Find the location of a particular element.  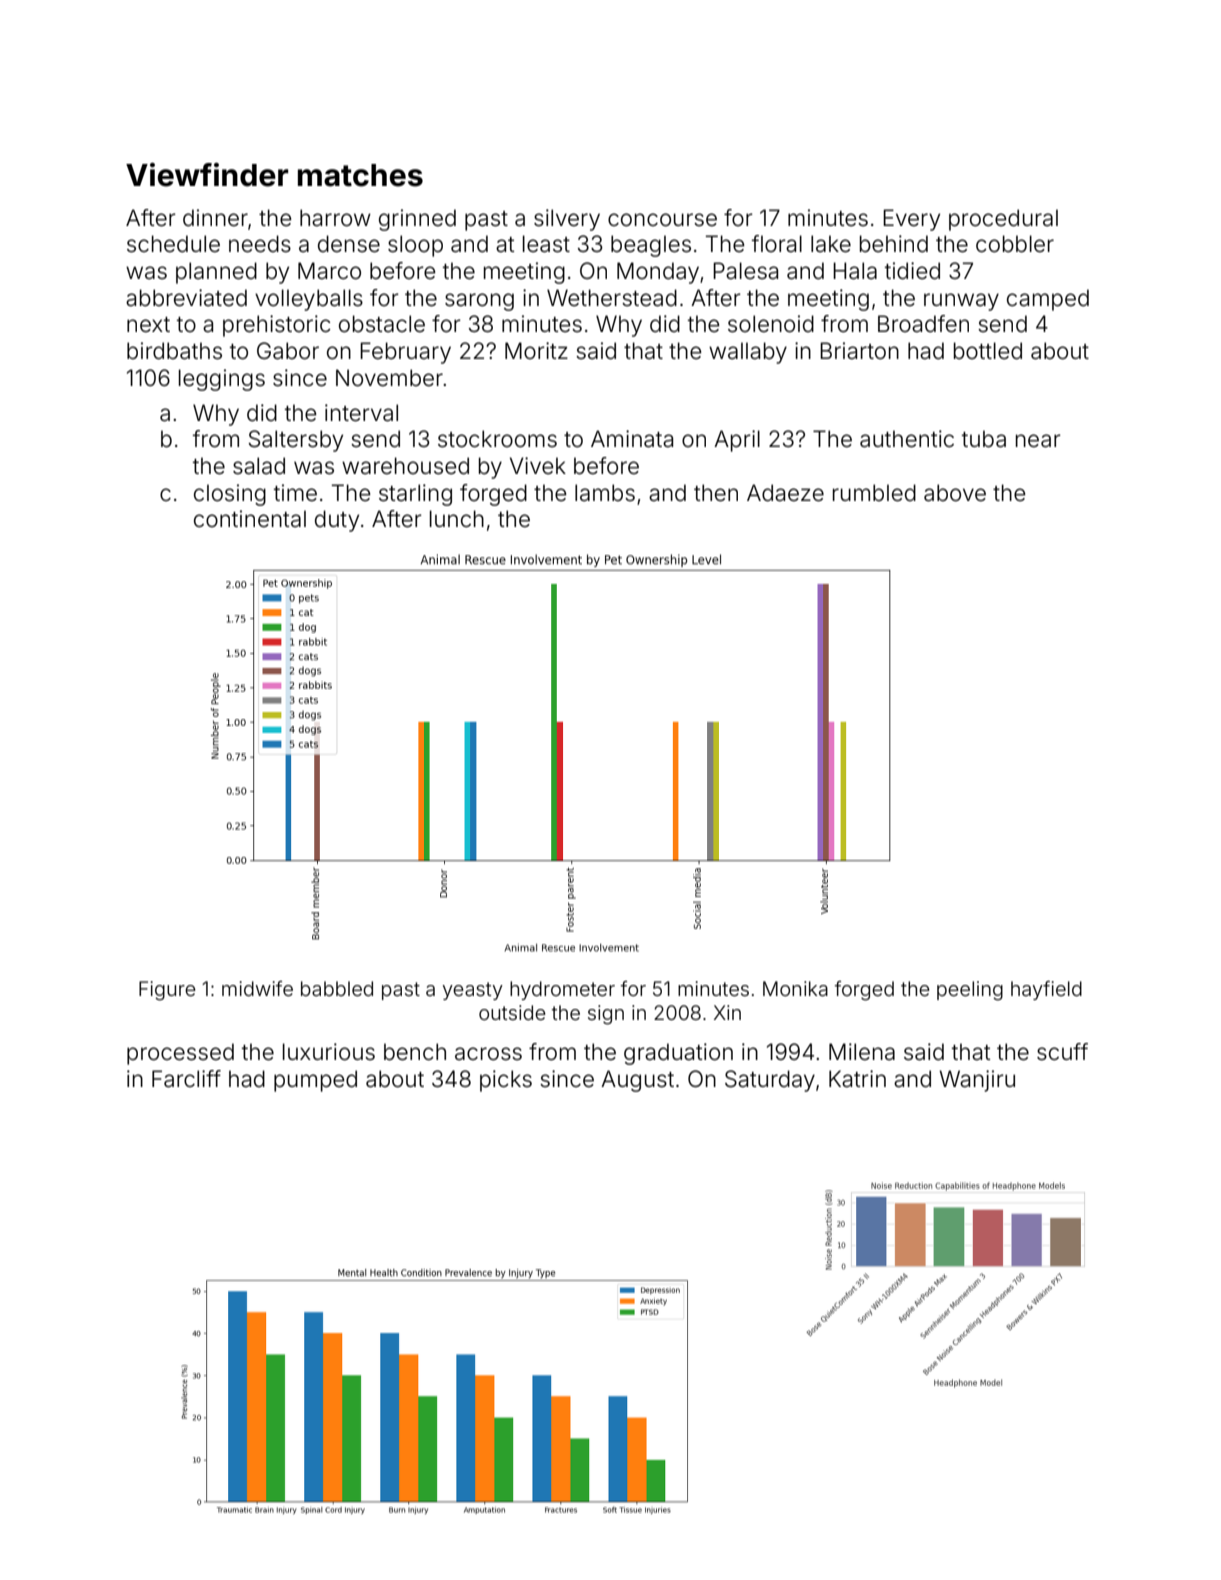

runway is located at coordinates (961, 302).
